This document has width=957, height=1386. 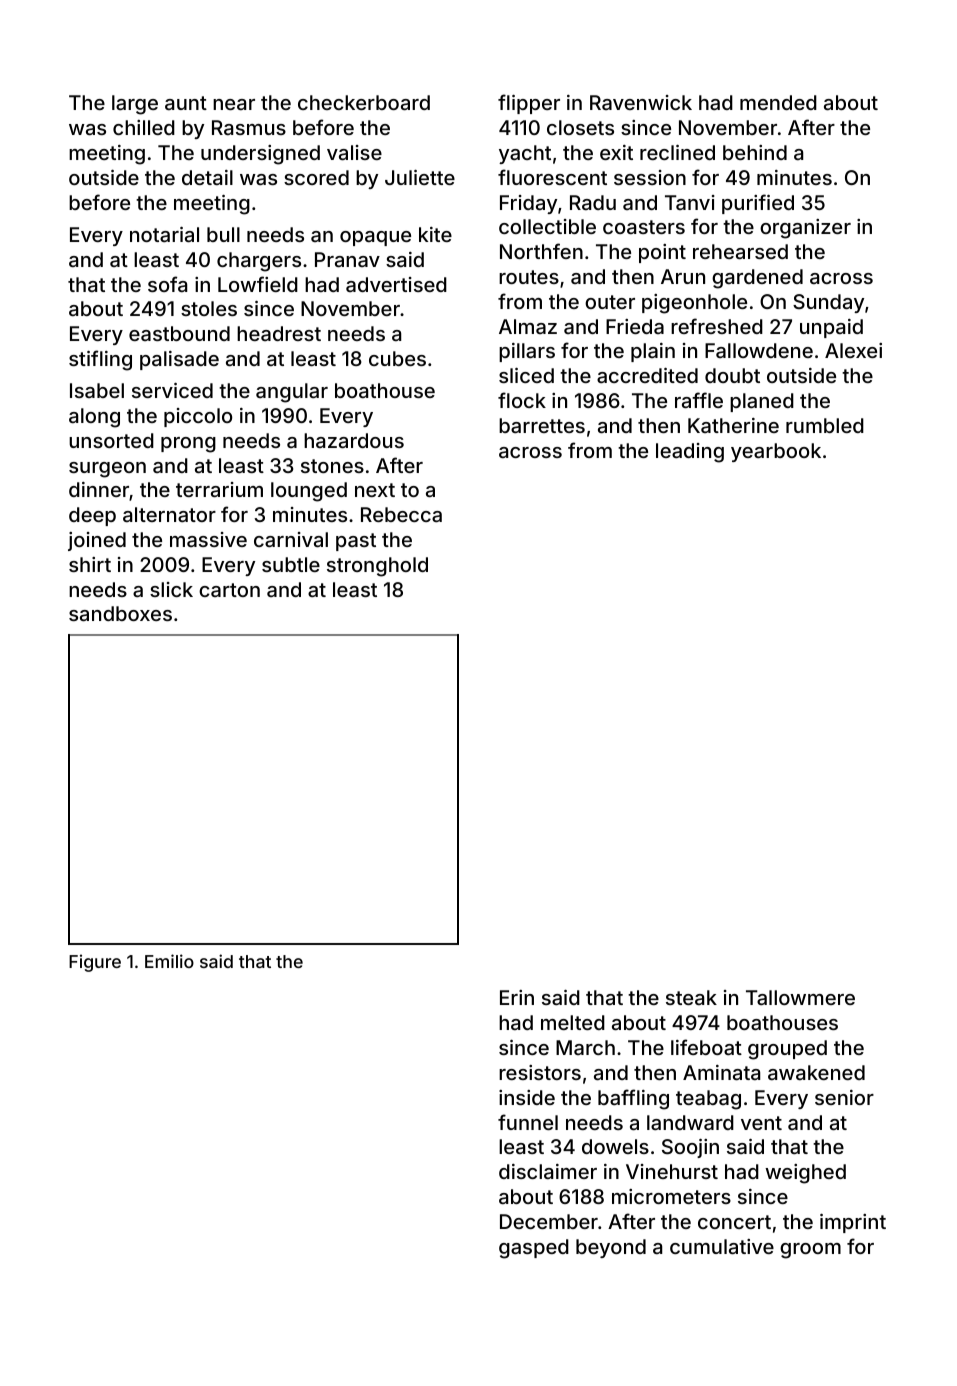 I want to click on March, so click(x=585, y=1047).
